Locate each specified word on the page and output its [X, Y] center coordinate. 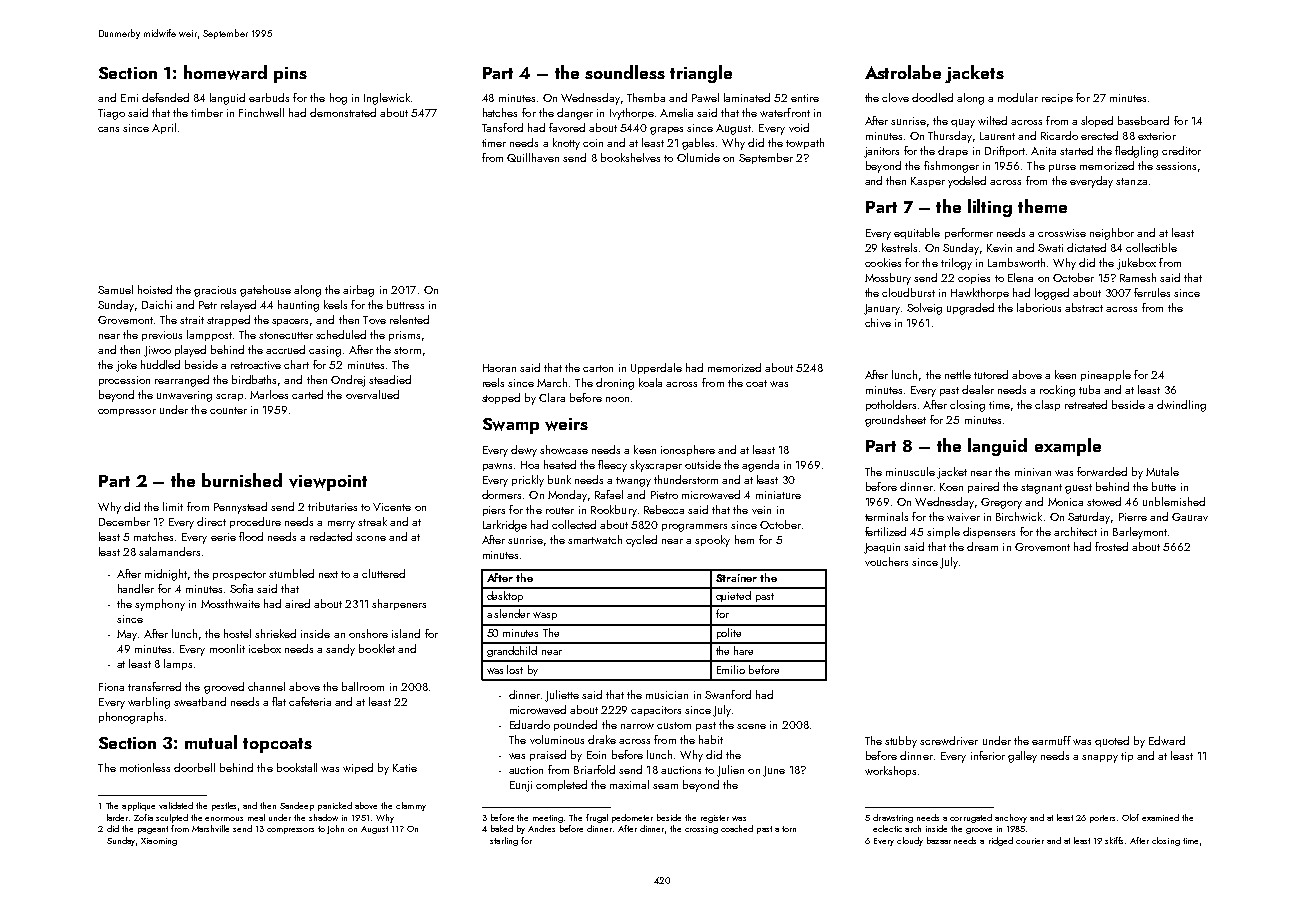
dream [982, 546]
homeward [225, 72]
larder [117, 817]
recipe [1057, 99]
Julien [730, 771]
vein [761, 510]
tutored [991, 374]
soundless [625, 72]
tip [1127, 757]
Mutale [1162, 471]
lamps [178, 664]
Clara [552, 397]
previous [162, 336]
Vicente [392, 507]
